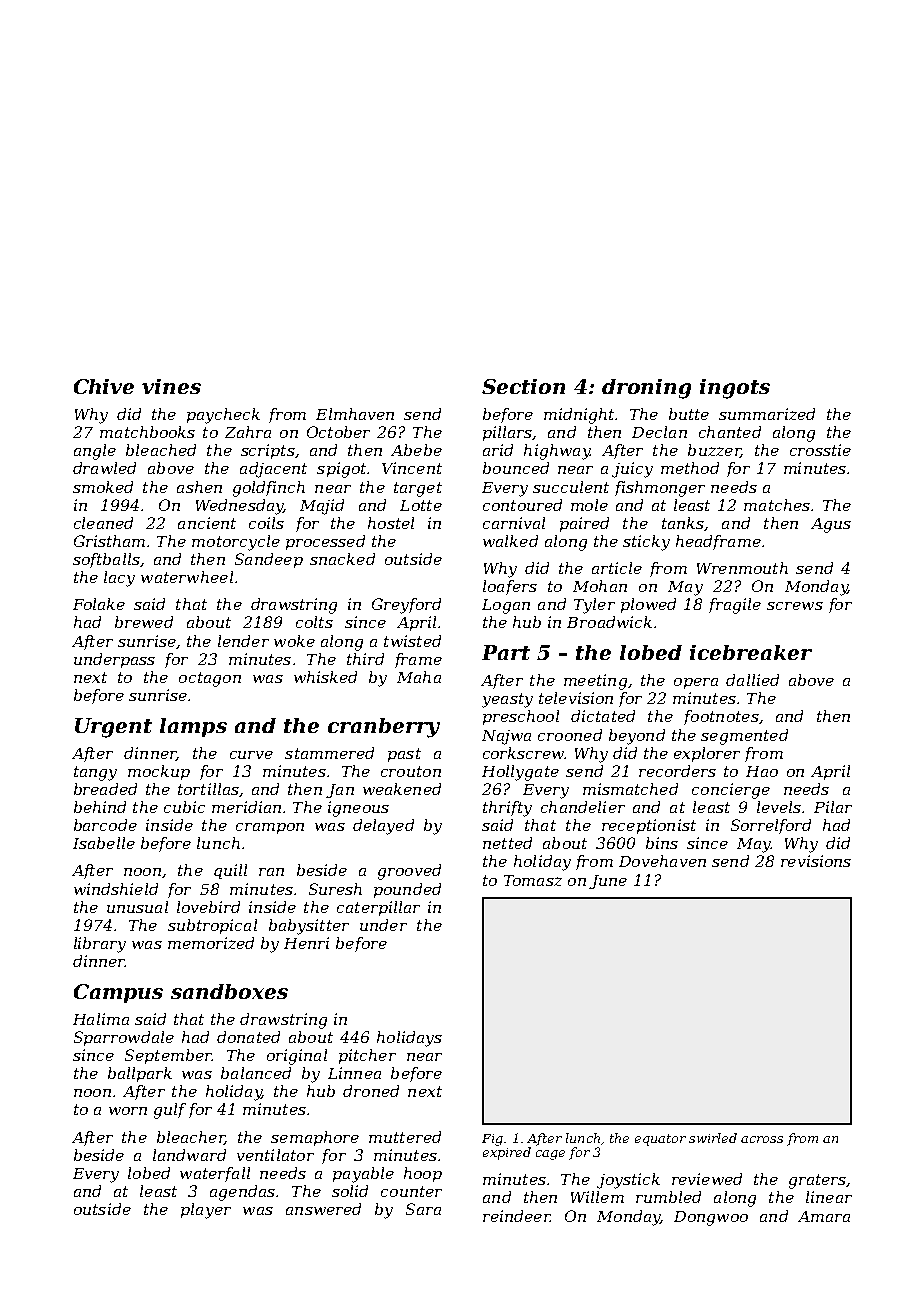  Describe the element at coordinates (193, 727) in the screenshot. I see `lamps` at that location.
